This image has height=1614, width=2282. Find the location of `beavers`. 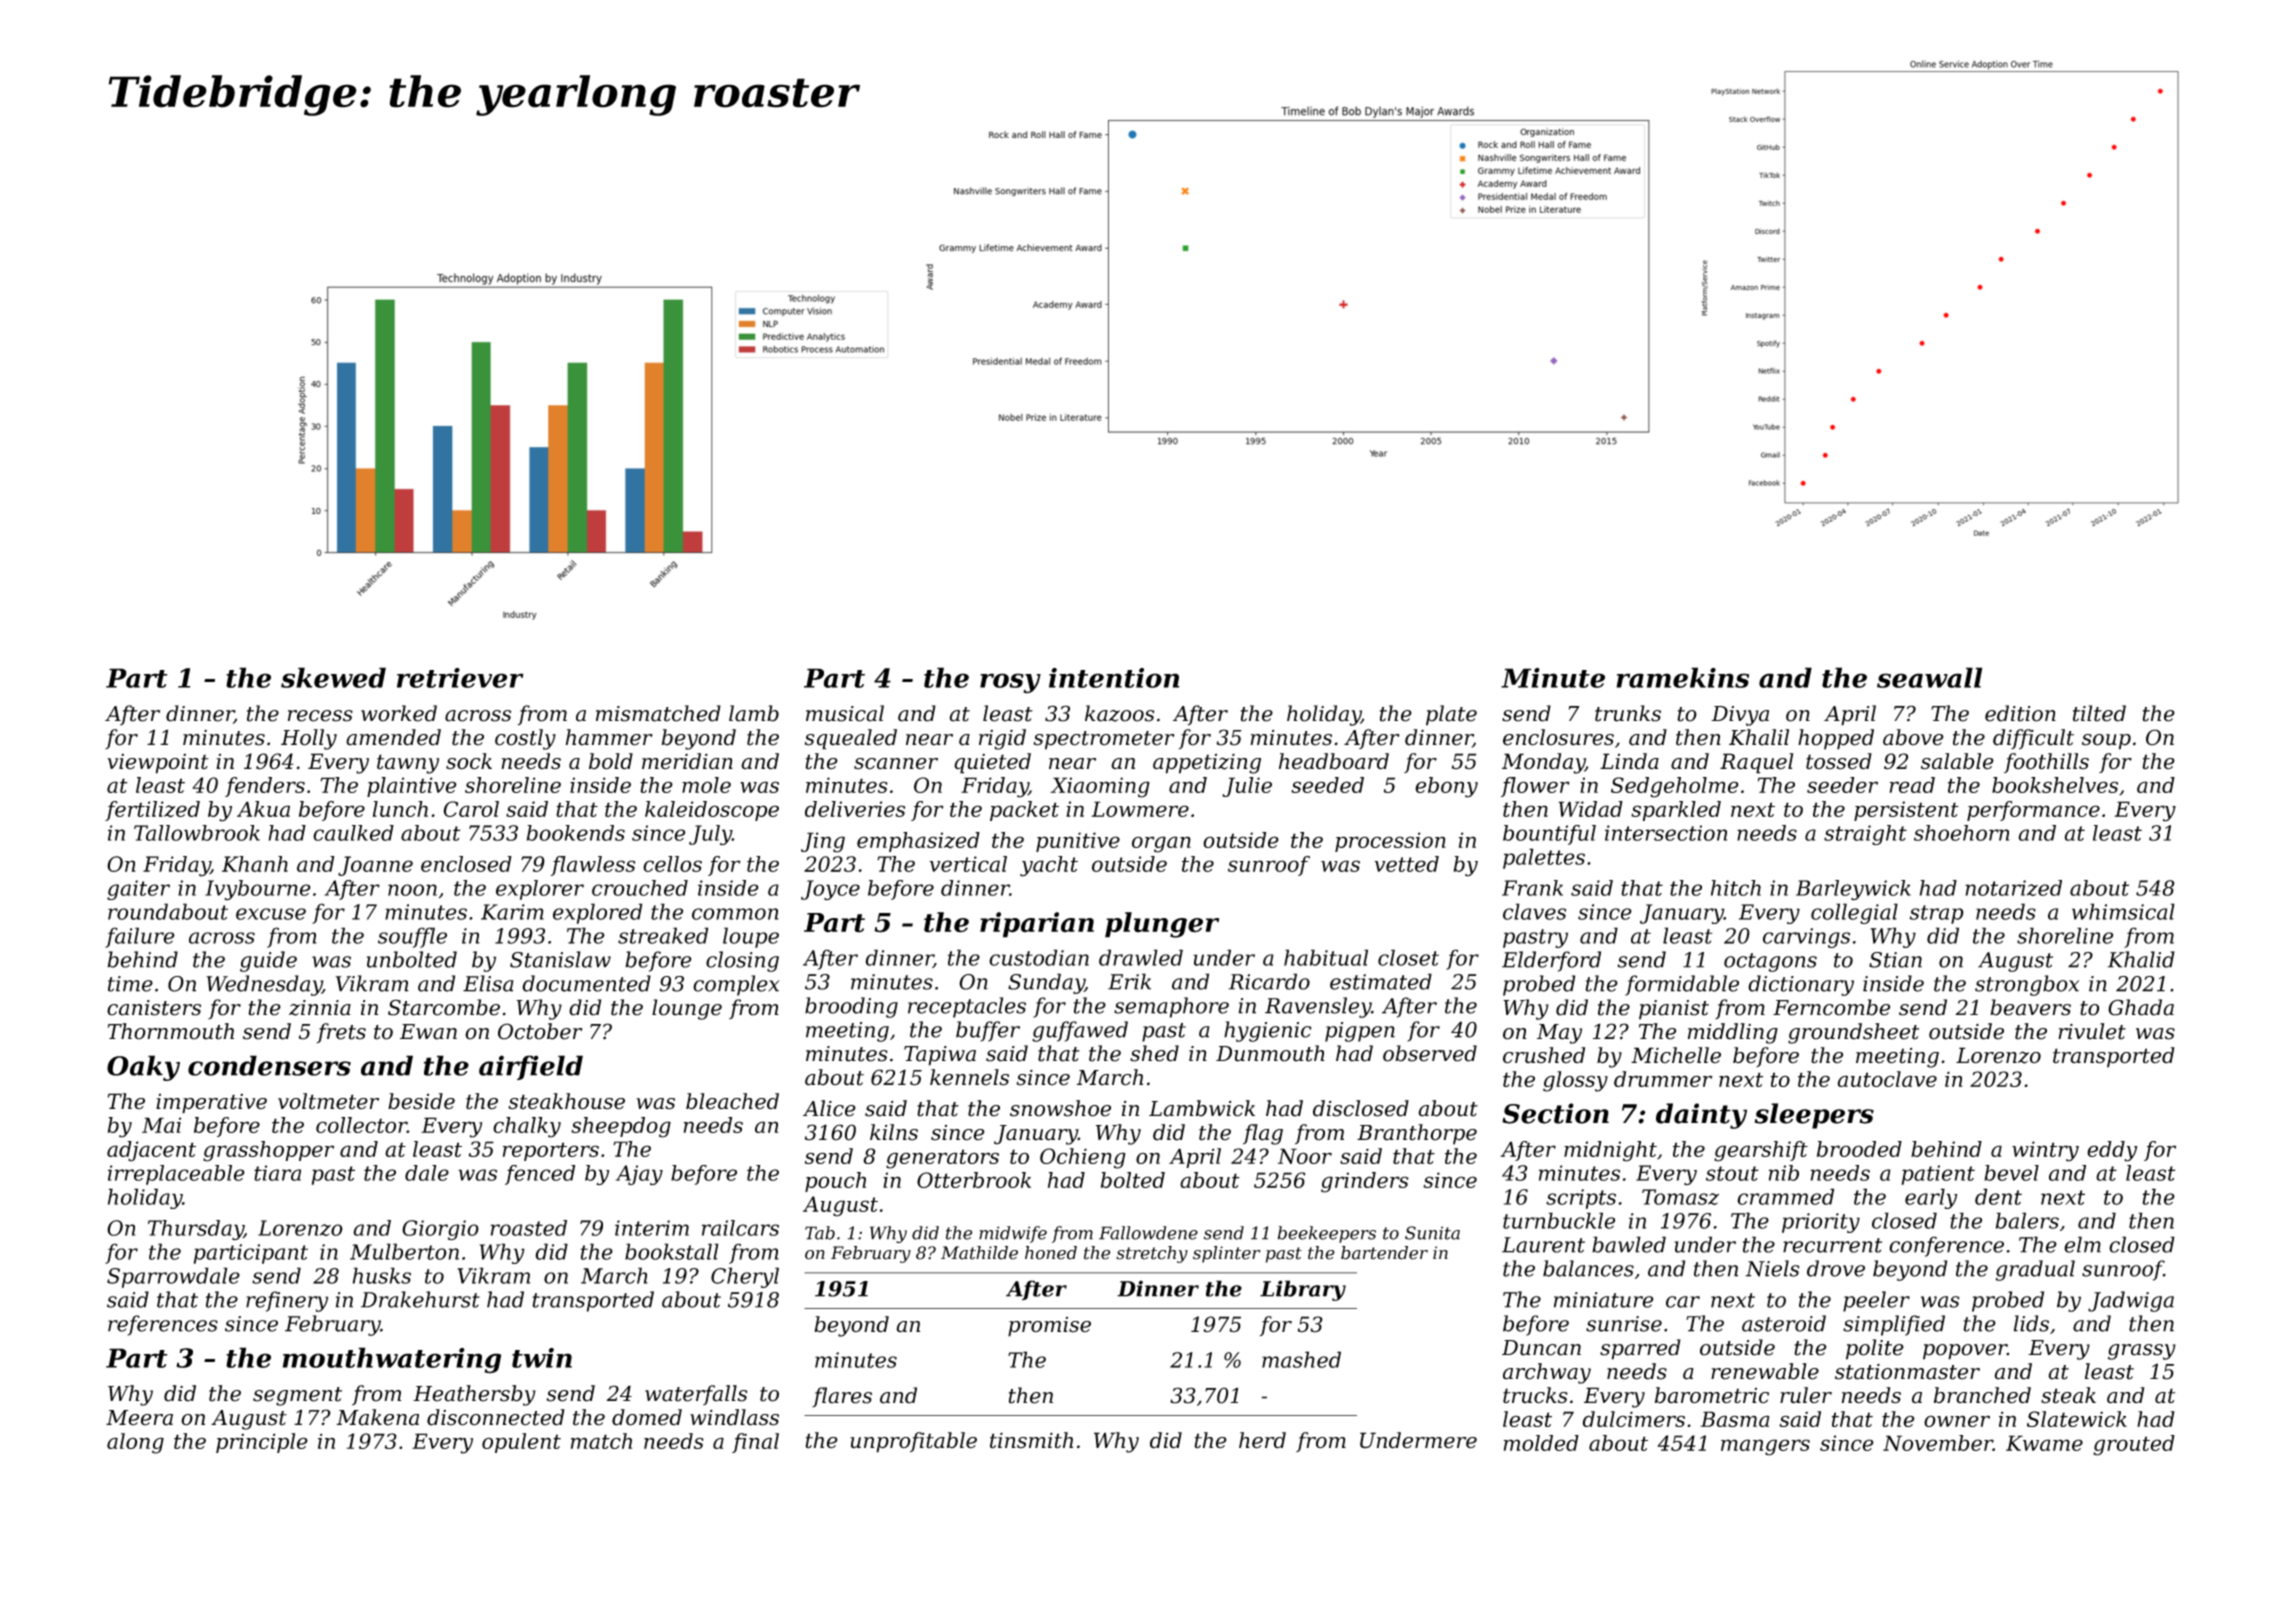

beavers is located at coordinates (2030, 1007).
